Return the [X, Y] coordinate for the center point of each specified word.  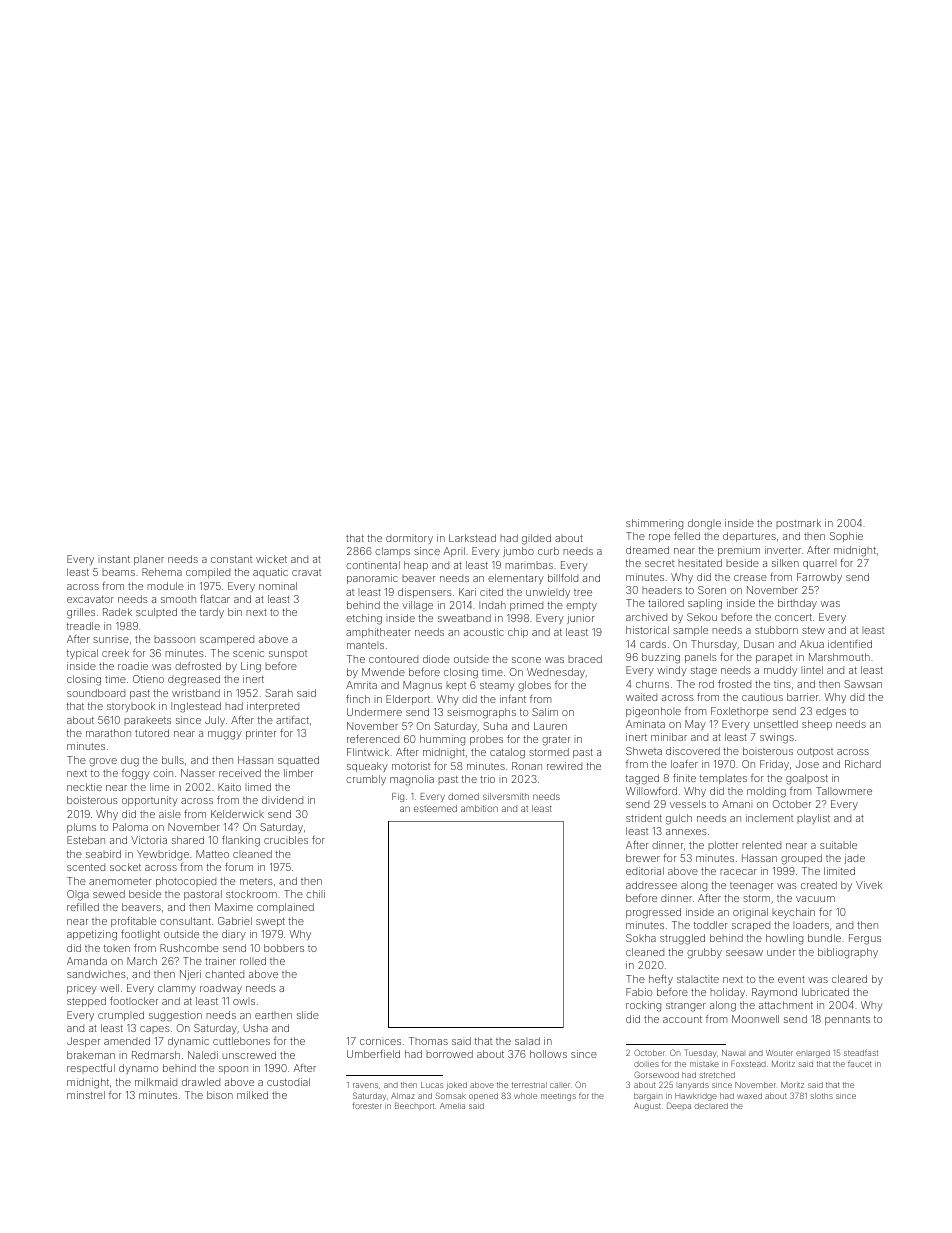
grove [103, 762]
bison [220, 1095]
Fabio [639, 992]
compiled [208, 573]
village [417, 606]
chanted [224, 974]
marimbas [529, 565]
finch [358, 699]
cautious [762, 697]
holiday [727, 993]
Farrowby [819, 578]
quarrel [819, 564]
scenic [248, 653]
